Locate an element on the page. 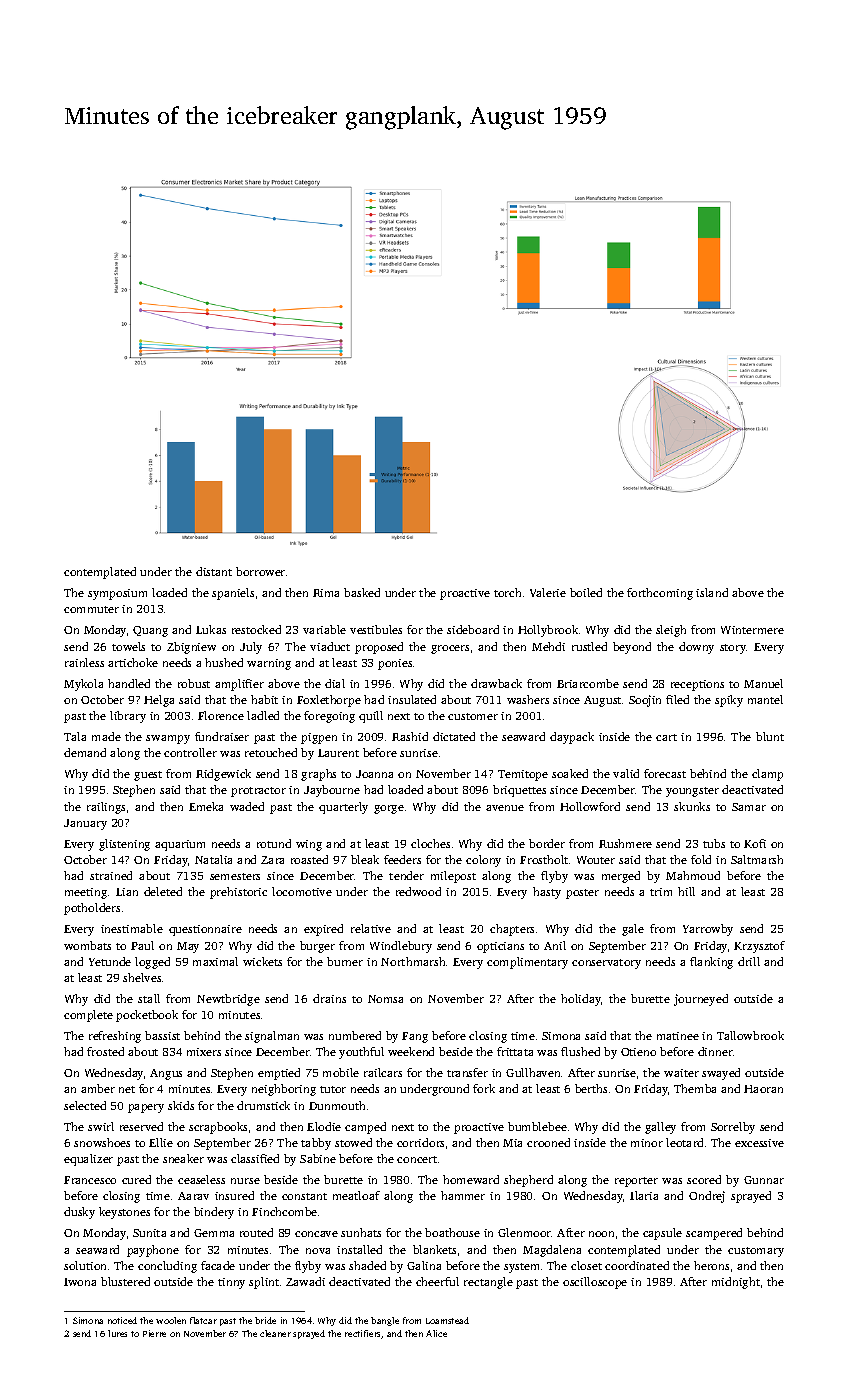 This image has height=1400, width=849. railings is located at coordinates (106, 808).
